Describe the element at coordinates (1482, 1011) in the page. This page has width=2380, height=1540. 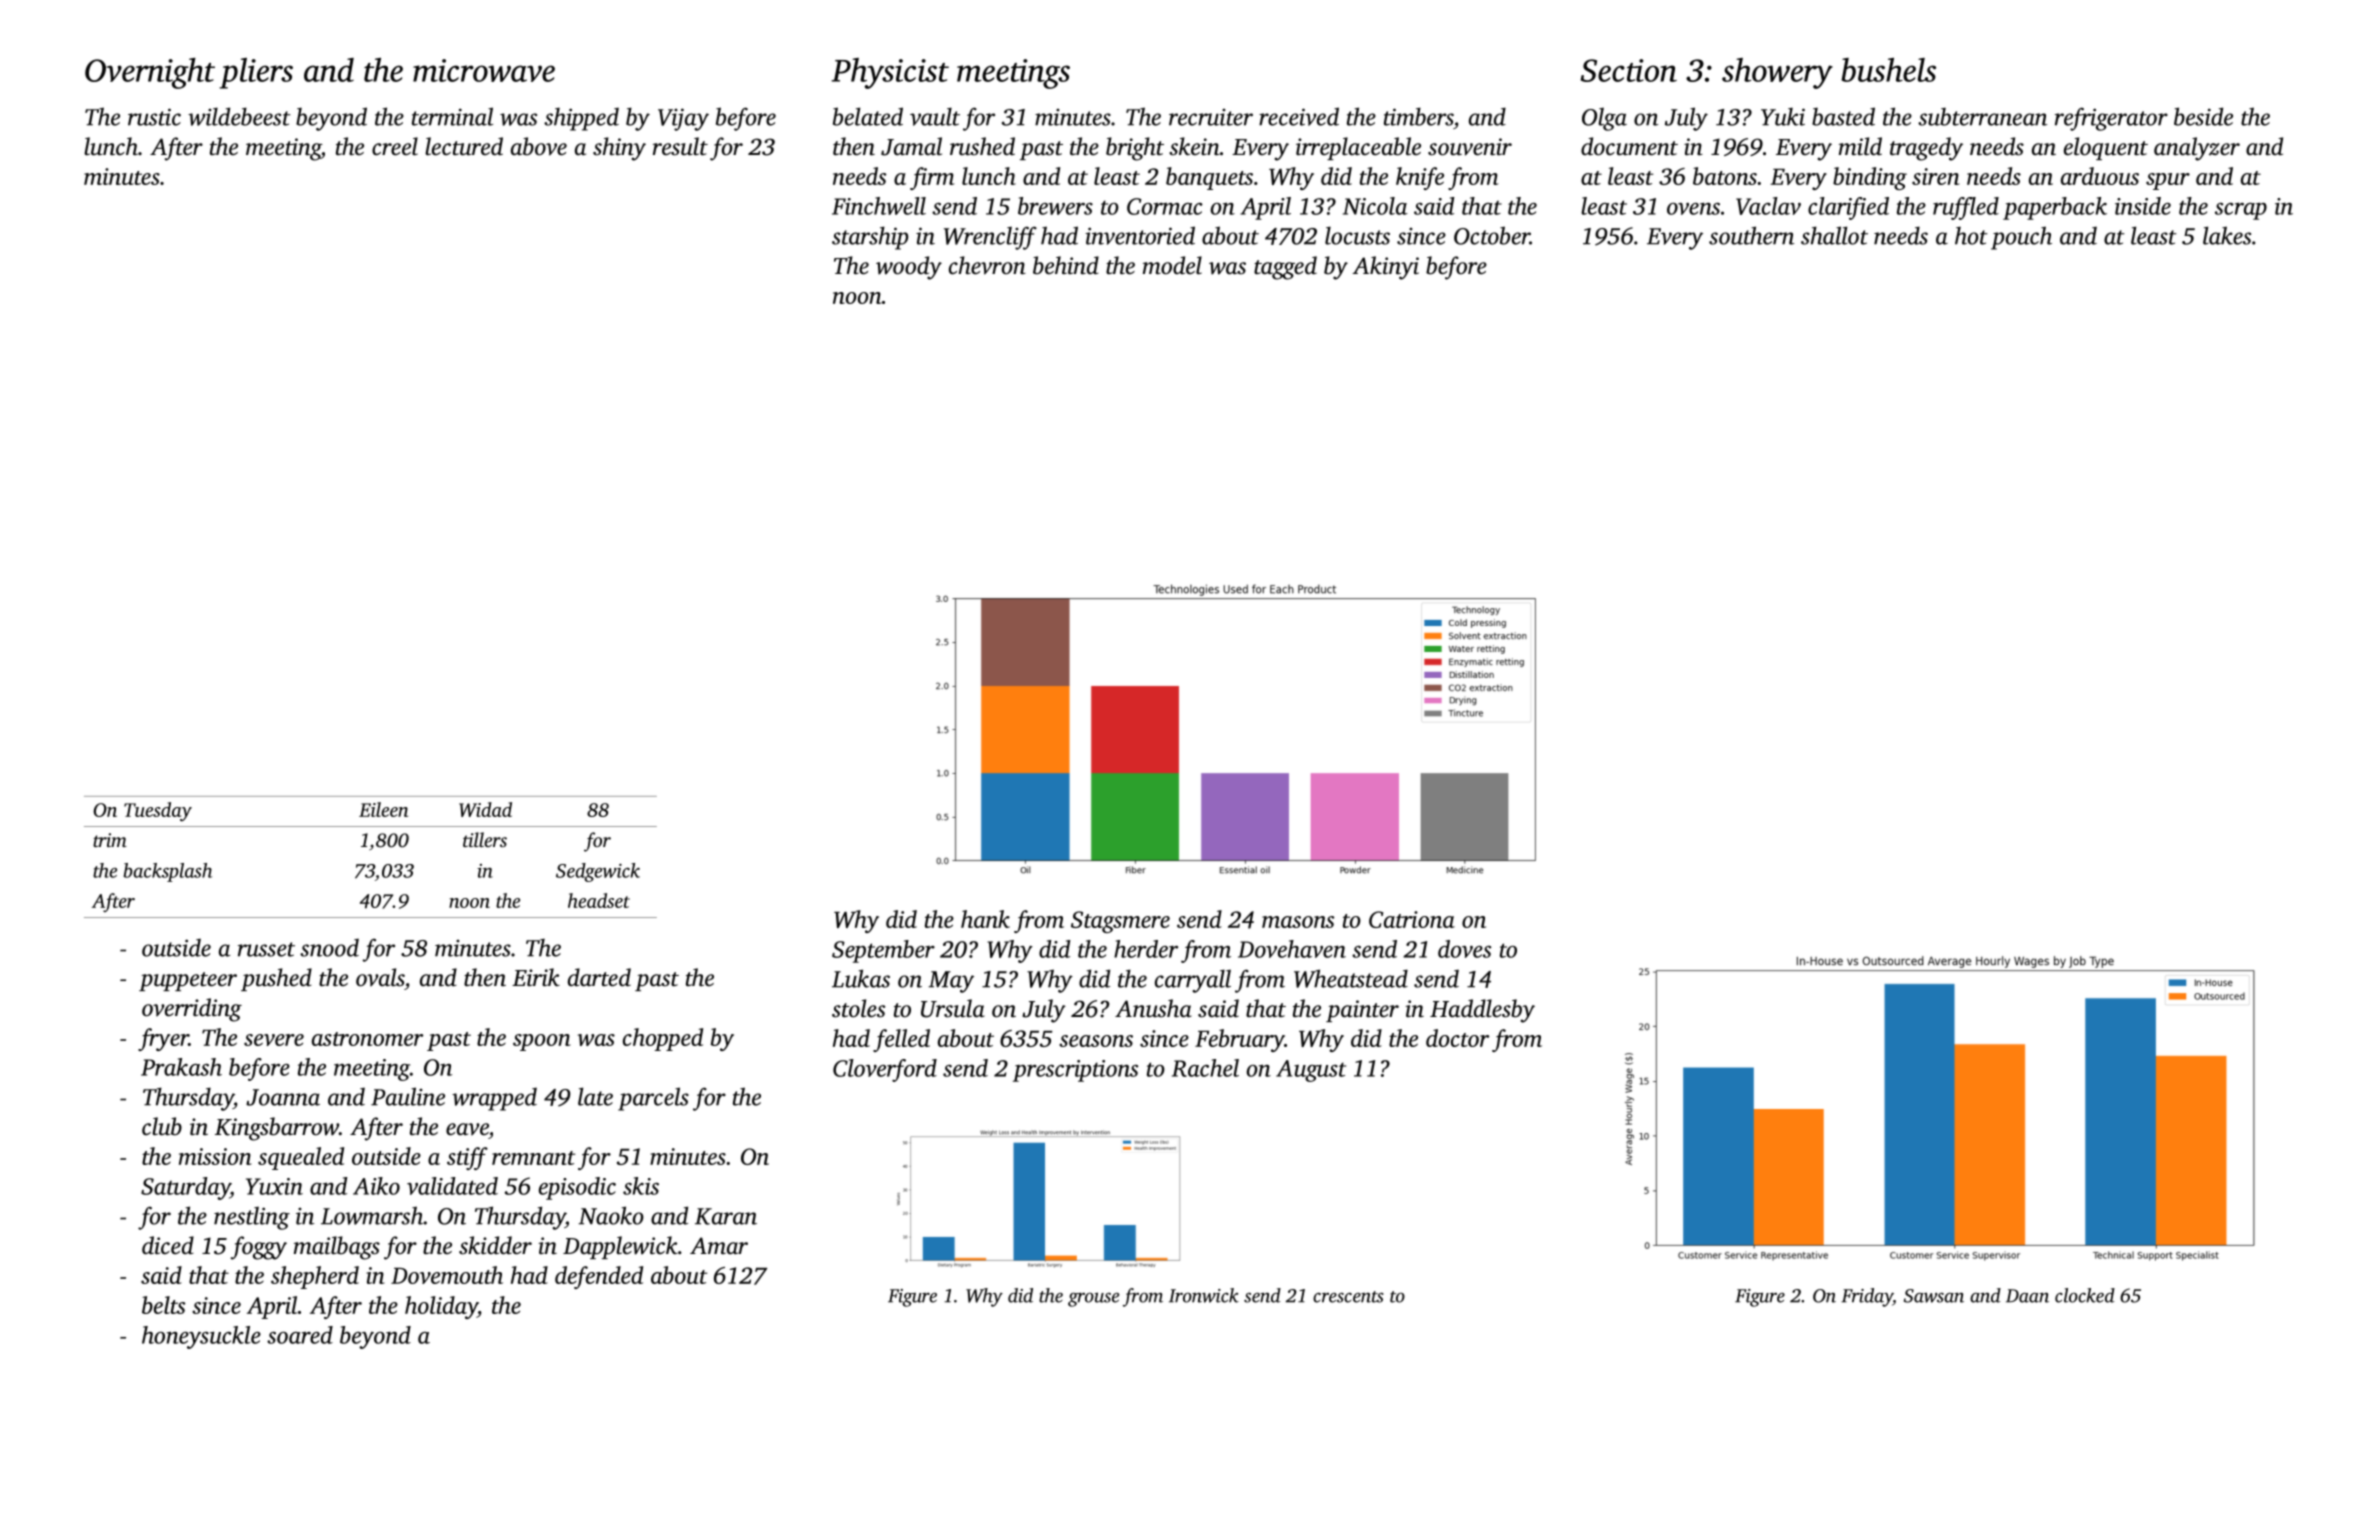
I see `Haddlesby` at that location.
